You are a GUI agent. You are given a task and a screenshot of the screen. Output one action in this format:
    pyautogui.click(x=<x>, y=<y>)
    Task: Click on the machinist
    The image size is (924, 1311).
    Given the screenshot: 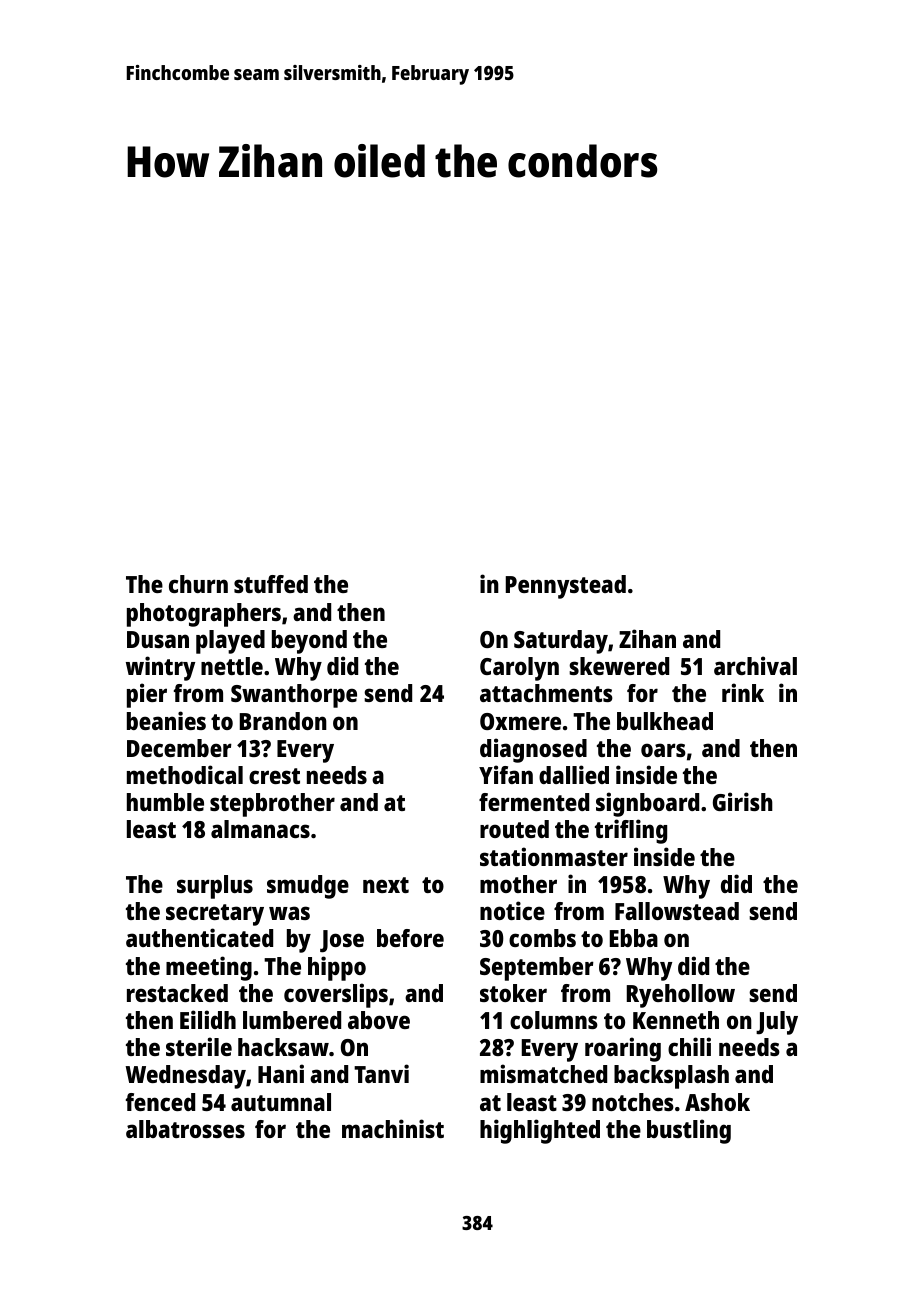 What is the action you would take?
    pyautogui.click(x=393, y=1128)
